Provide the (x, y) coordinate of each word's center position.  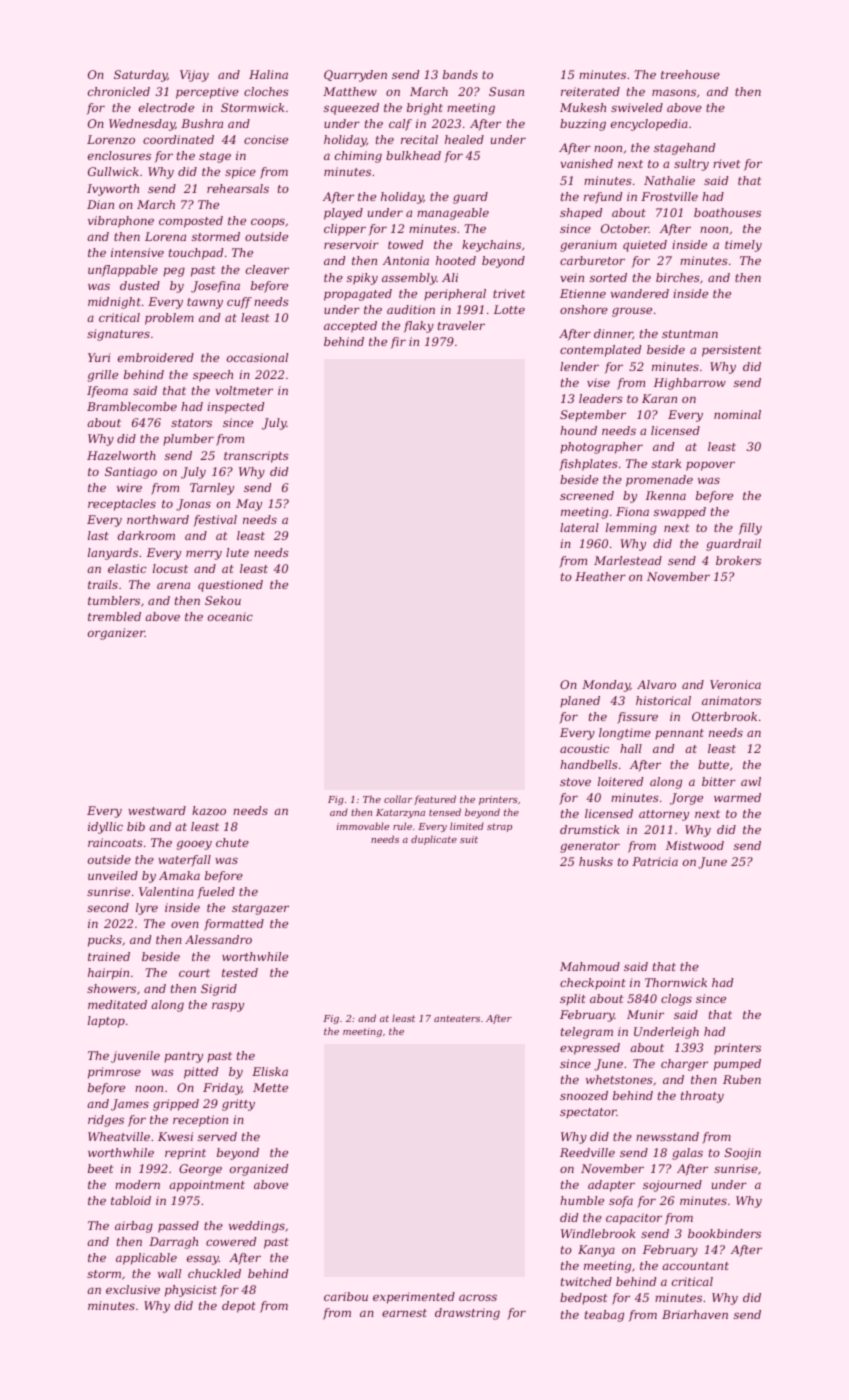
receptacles (122, 505)
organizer (116, 634)
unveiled (113, 875)
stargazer (260, 909)
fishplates (588, 465)
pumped (737, 1065)
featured (435, 800)
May (249, 505)
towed (405, 244)
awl (751, 781)
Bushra (202, 123)
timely (743, 246)
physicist (191, 1291)
